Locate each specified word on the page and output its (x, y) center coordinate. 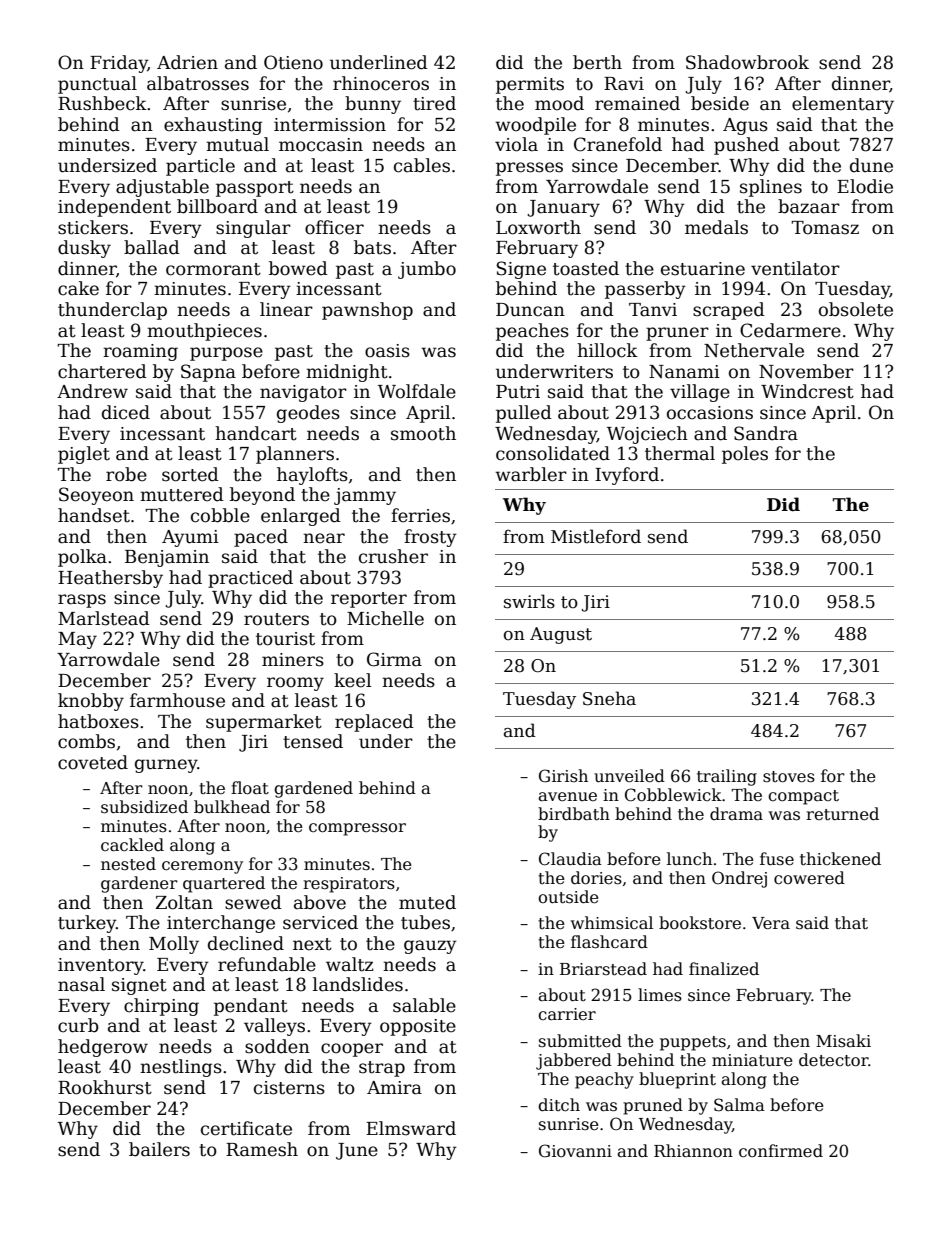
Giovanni (575, 1151)
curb (78, 1025)
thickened (840, 859)
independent (114, 208)
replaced (374, 723)
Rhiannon (693, 1151)
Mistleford (596, 536)
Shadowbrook (747, 62)
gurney (166, 766)
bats (372, 247)
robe (126, 474)
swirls (529, 601)
